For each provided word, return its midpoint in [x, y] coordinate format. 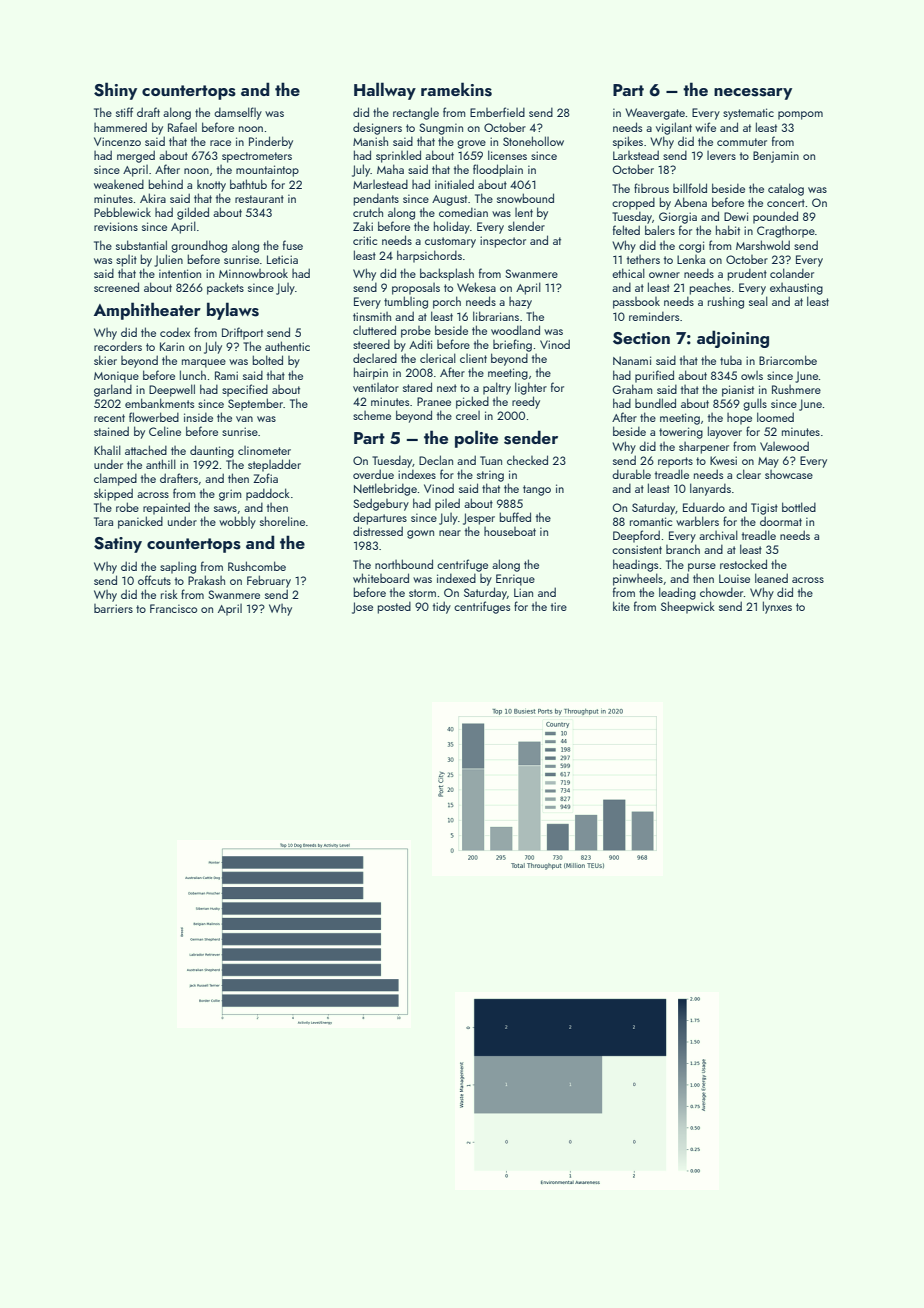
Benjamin [776, 157]
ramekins [456, 89]
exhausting [796, 289]
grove [471, 144]
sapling [178, 568]
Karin [172, 346]
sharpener [704, 448]
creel [468, 415]
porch [447, 302]
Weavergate [655, 114]
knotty [211, 186]
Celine [165, 431]
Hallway [385, 91]
